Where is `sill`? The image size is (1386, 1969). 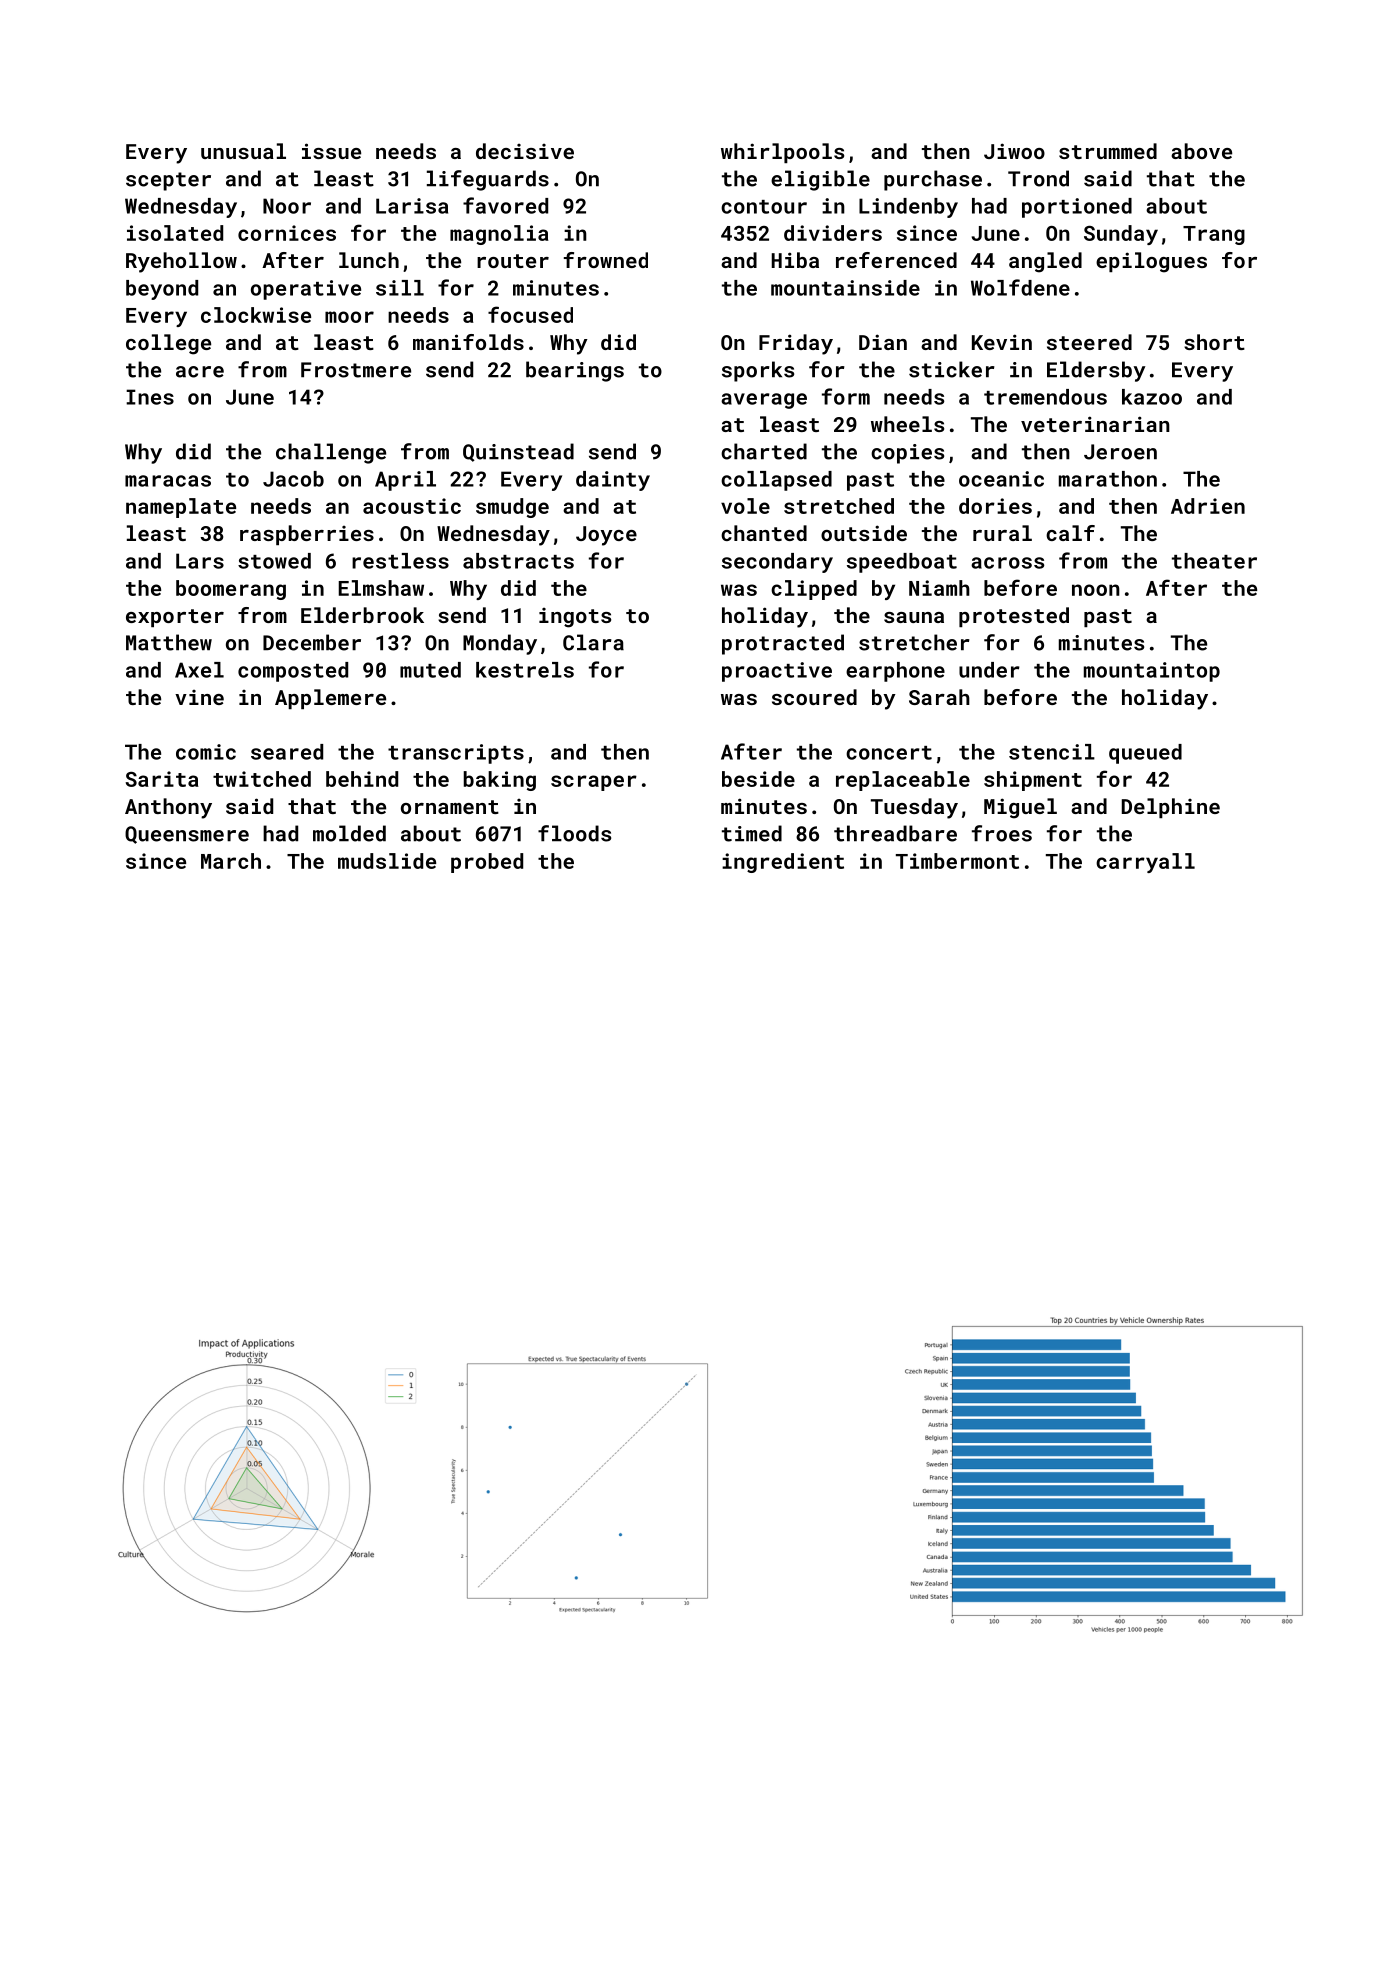
sill is located at coordinates (400, 288).
